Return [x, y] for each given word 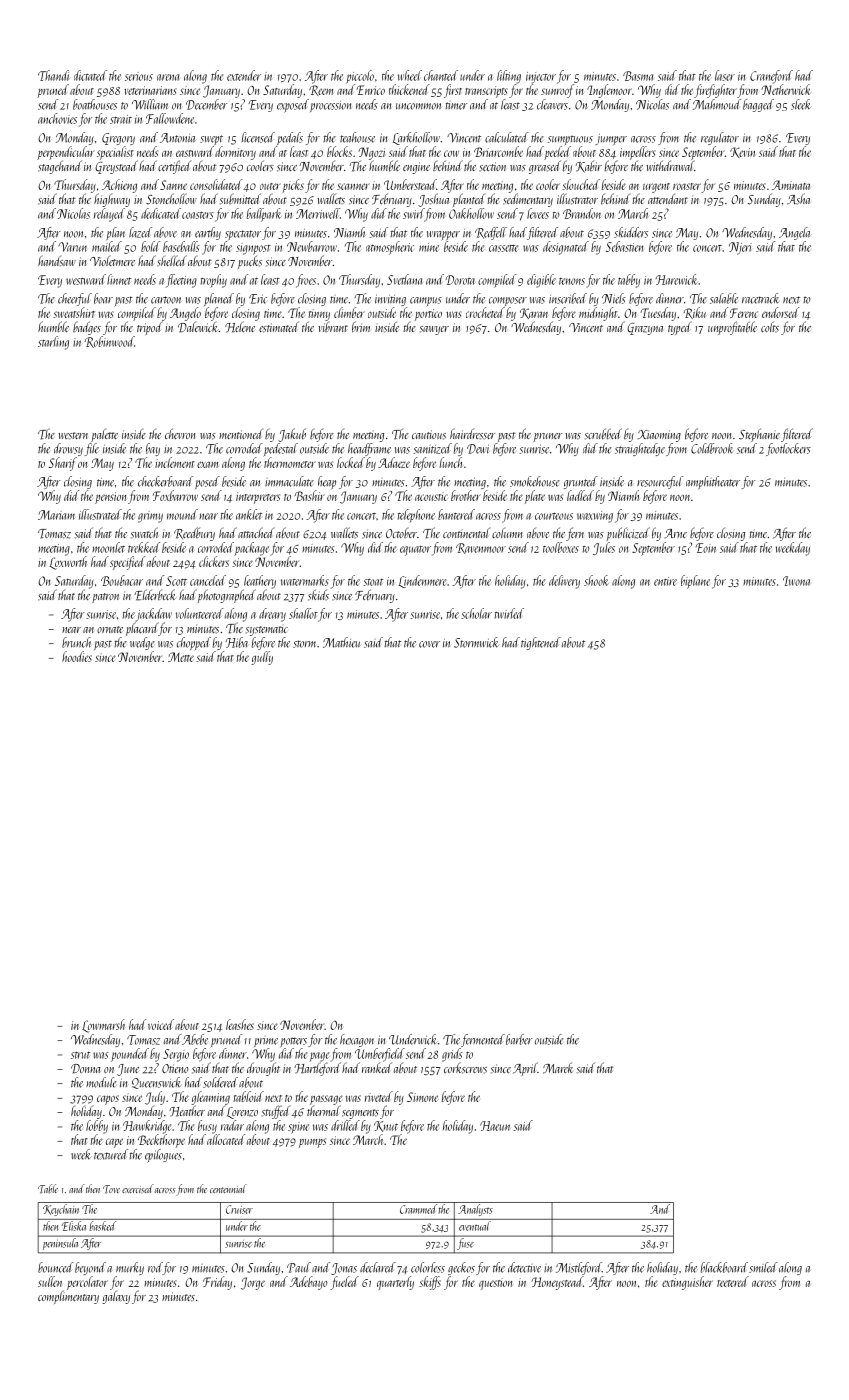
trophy [214, 281]
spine [298, 1128]
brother [466, 495]
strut [80, 1055]
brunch [76, 642]
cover [429, 644]
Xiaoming [659, 436]
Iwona [796, 581]
